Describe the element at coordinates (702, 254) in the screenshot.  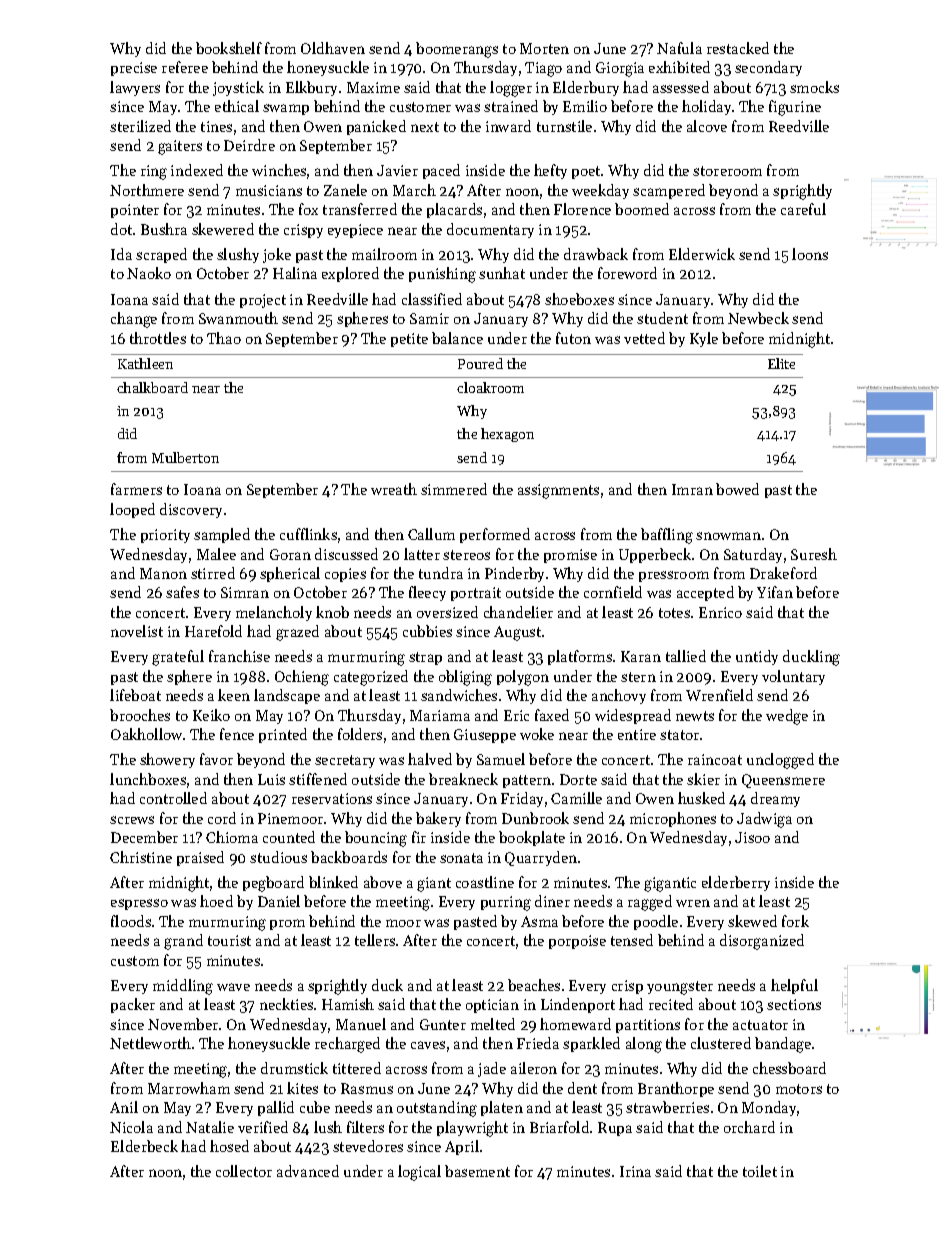
I see `Elderwick` at that location.
